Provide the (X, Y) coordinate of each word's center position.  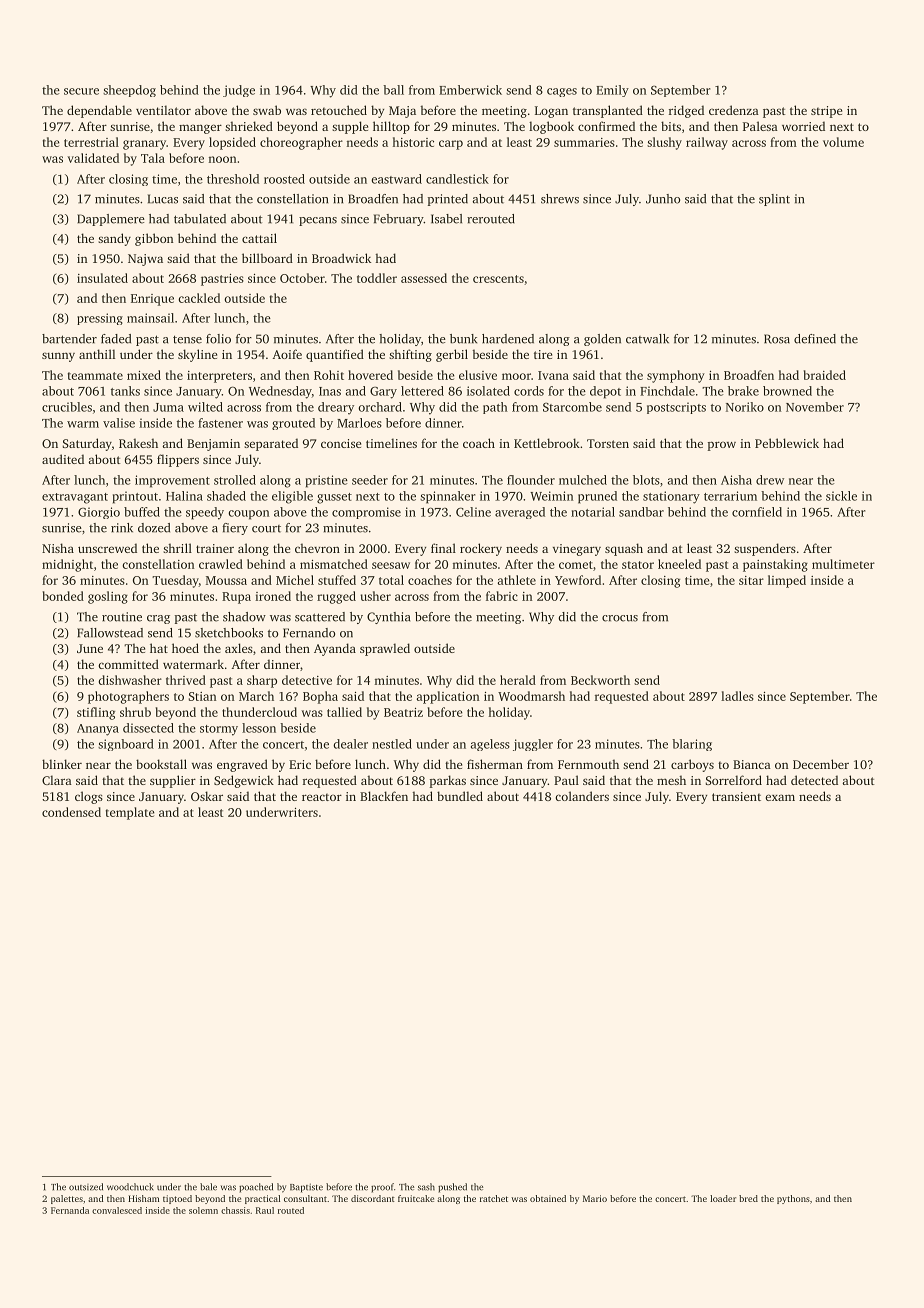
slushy (664, 143)
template (130, 813)
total (391, 580)
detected (814, 780)
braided (824, 375)
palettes (67, 1199)
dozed (154, 528)
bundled (460, 796)
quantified (335, 355)
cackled (199, 298)
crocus (620, 618)
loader (723, 1198)
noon (222, 159)
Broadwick (341, 258)
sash (426, 1187)
